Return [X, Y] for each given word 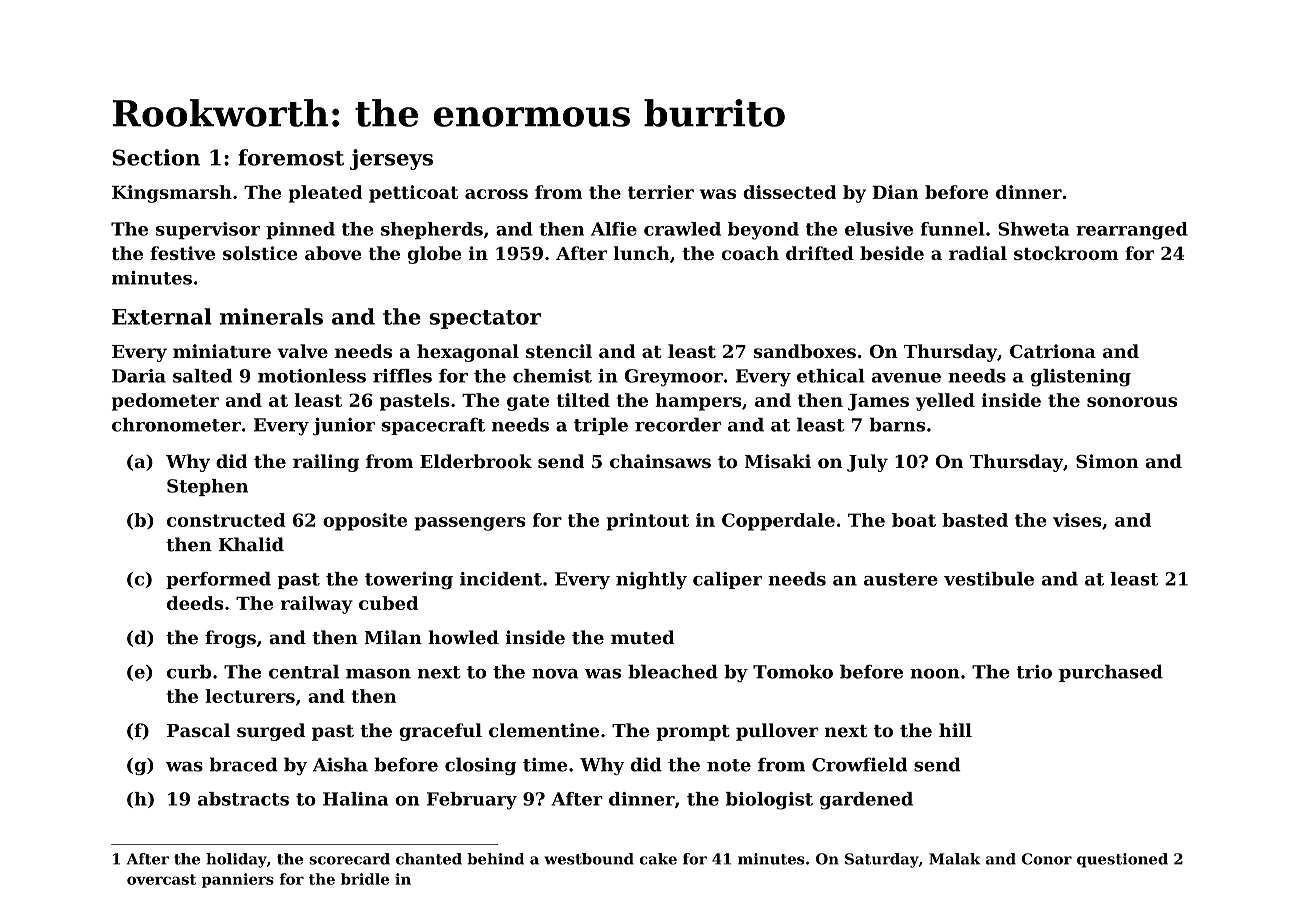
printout [648, 522]
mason [378, 674]
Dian [895, 192]
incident [501, 579]
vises [1077, 520]
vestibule [989, 579]
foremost [291, 157]
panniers [238, 880]
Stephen [207, 487]
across [496, 194]
